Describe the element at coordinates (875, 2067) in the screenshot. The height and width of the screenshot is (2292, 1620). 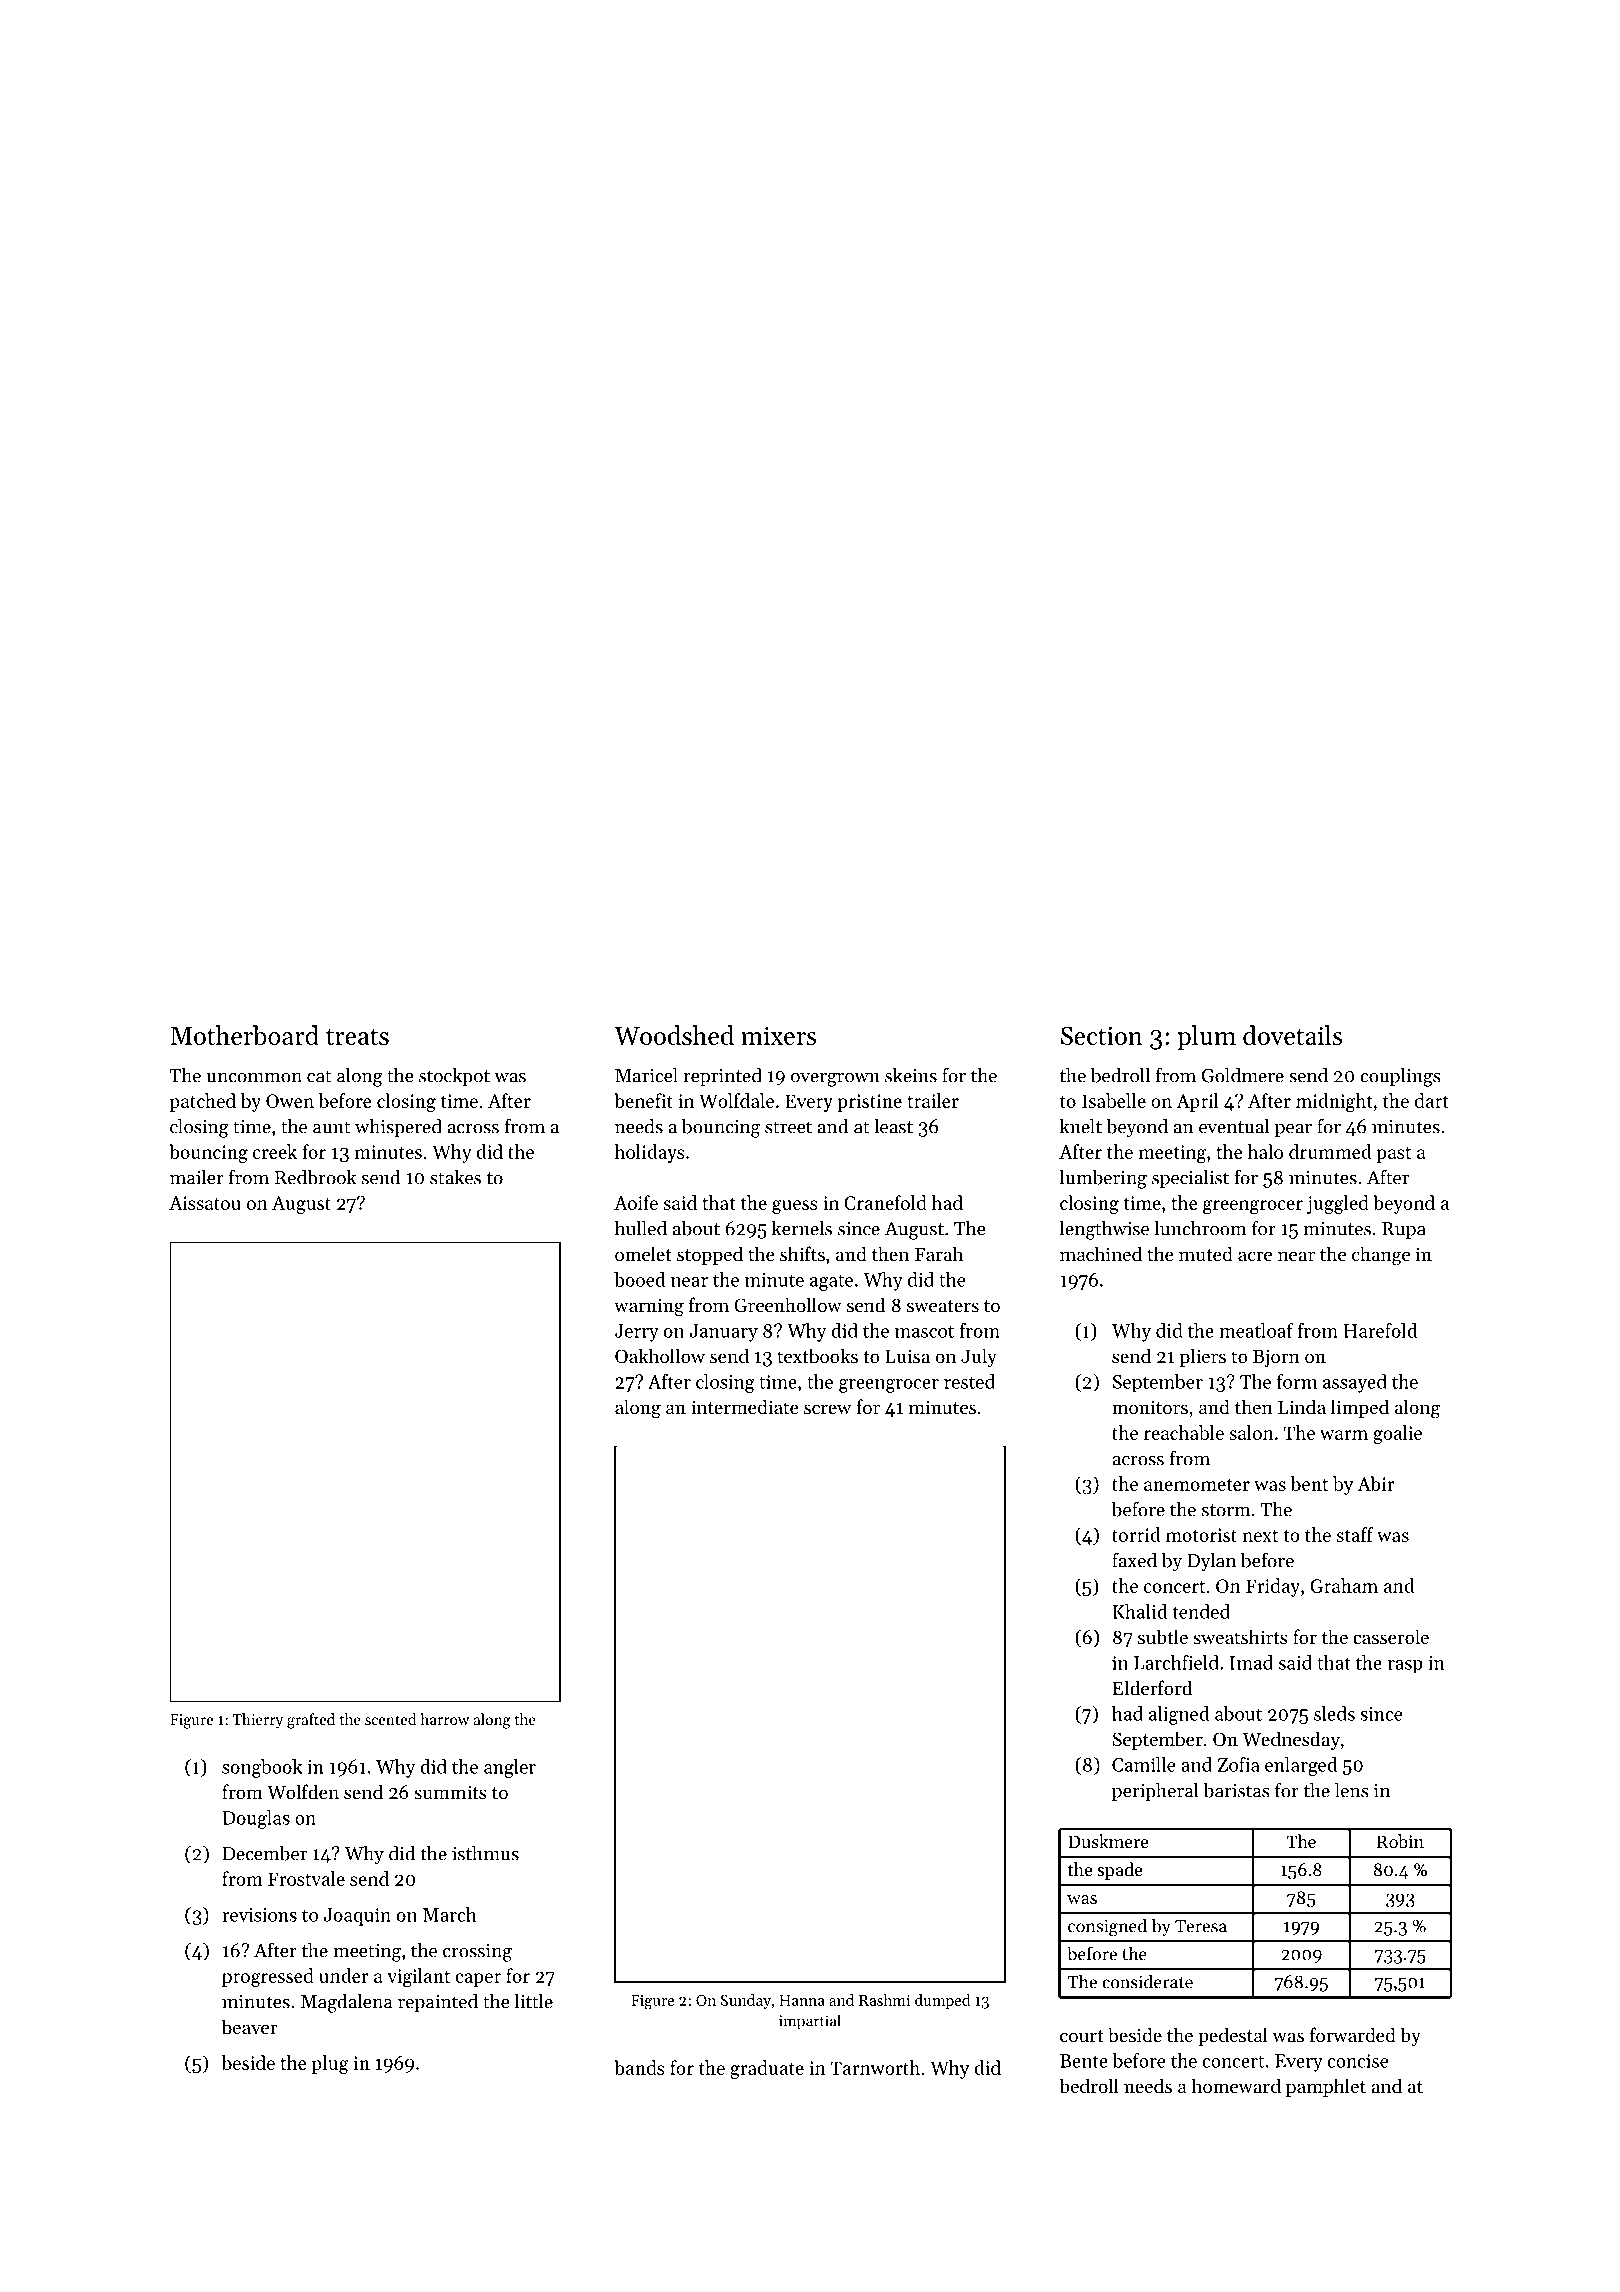
I see `Tarnworth` at that location.
